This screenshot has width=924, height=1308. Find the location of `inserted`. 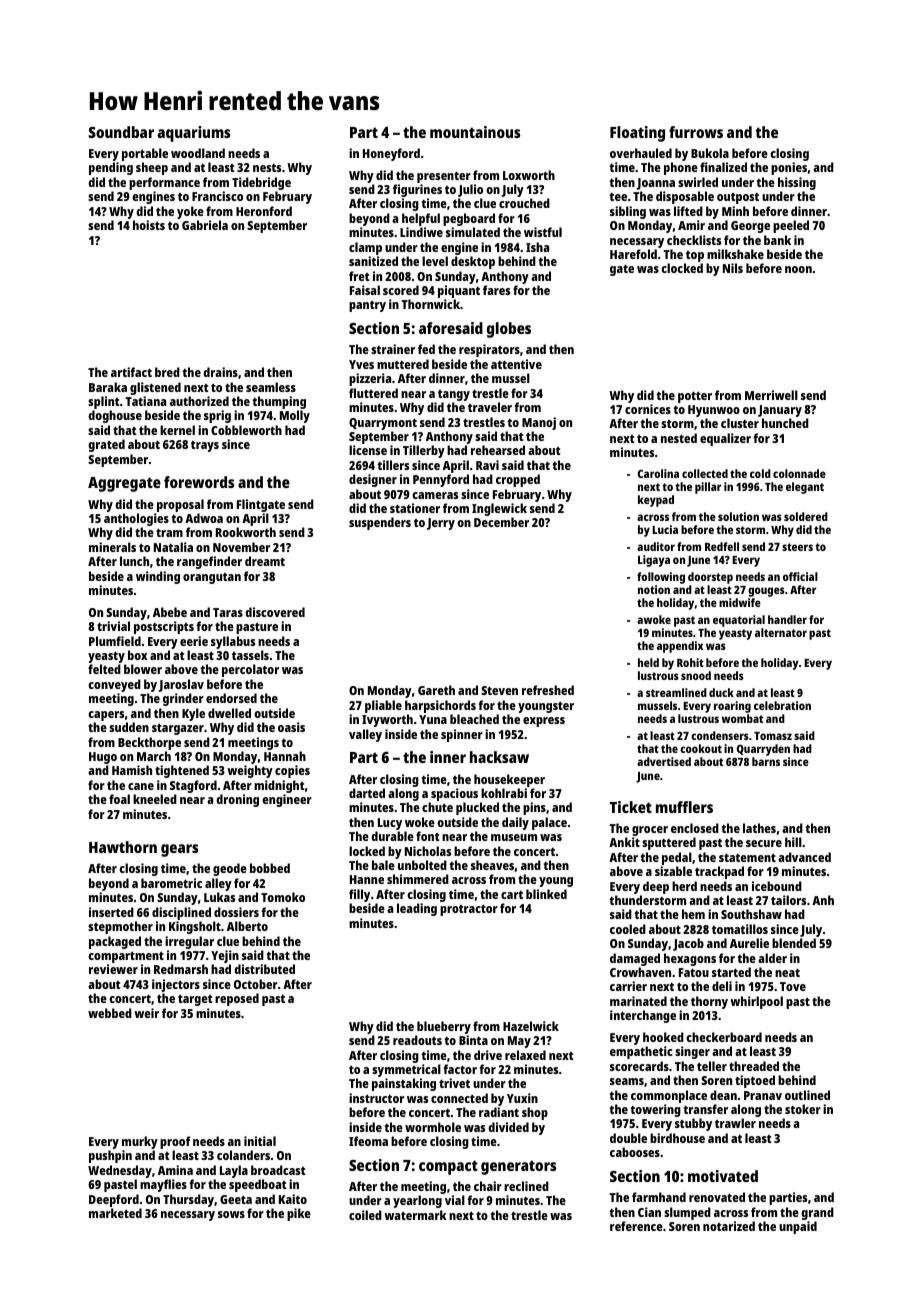

inserted is located at coordinates (111, 912).
